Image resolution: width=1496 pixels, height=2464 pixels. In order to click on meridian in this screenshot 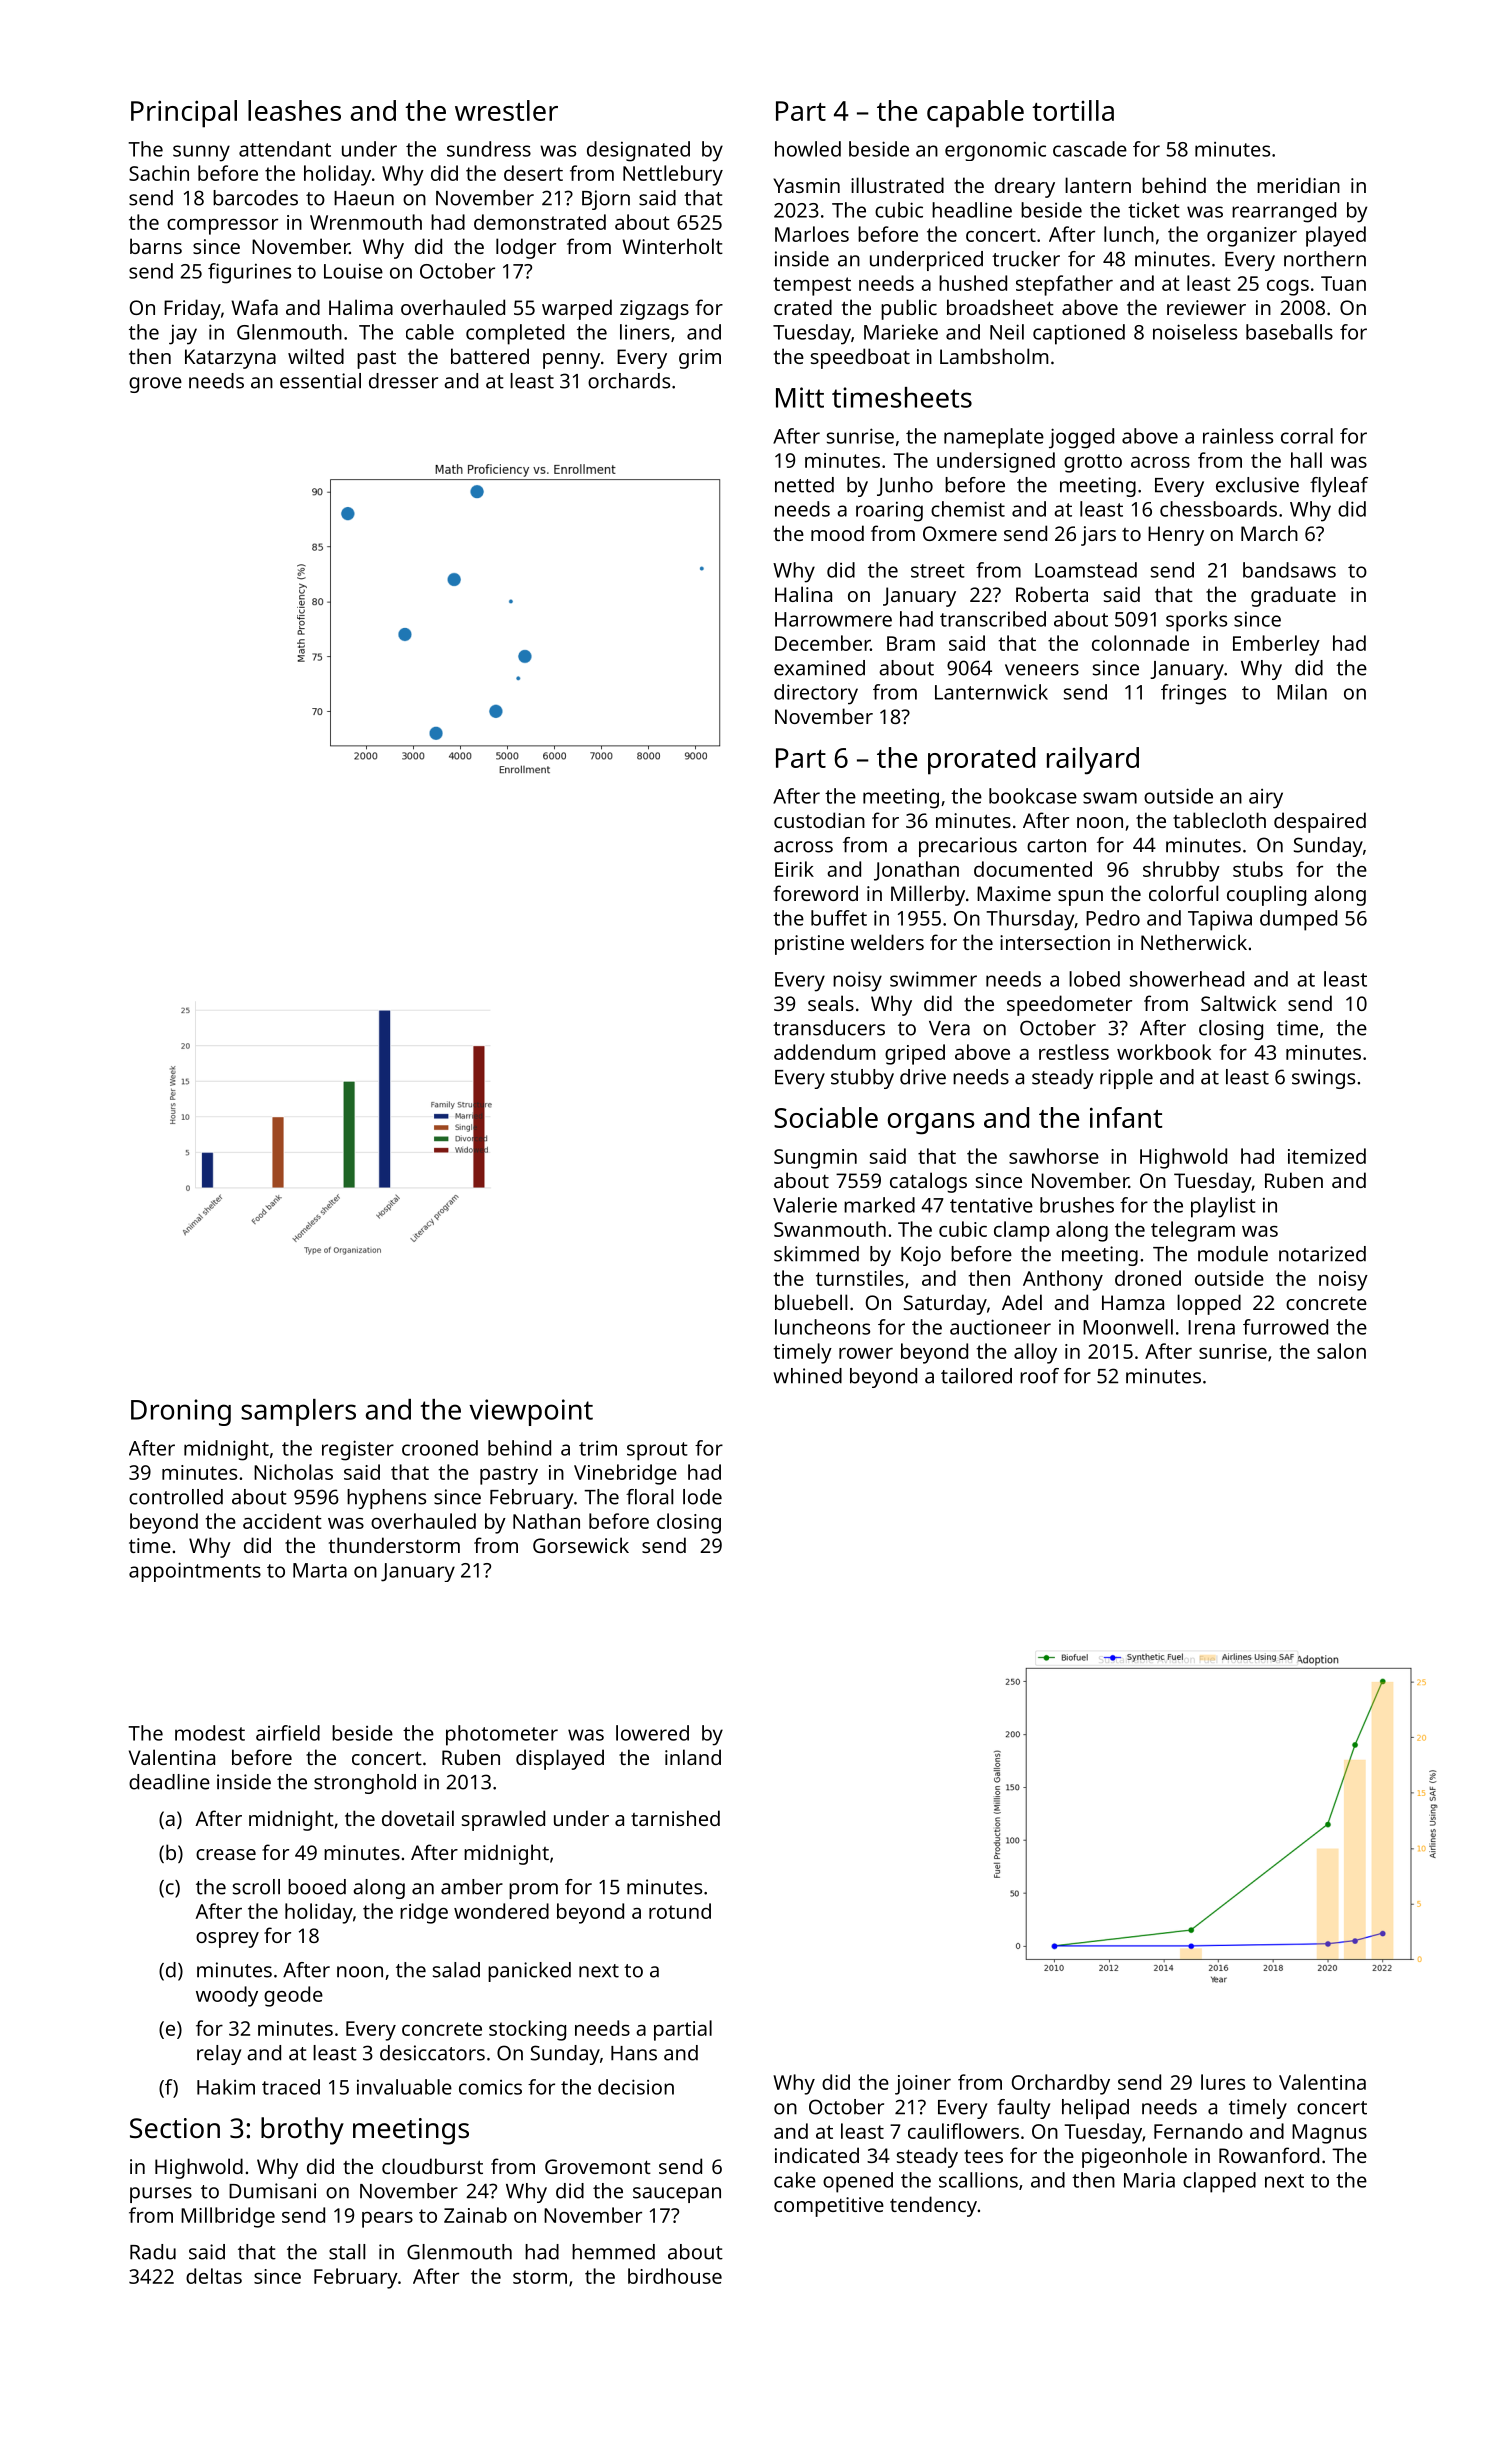, I will do `click(1298, 185)`.
